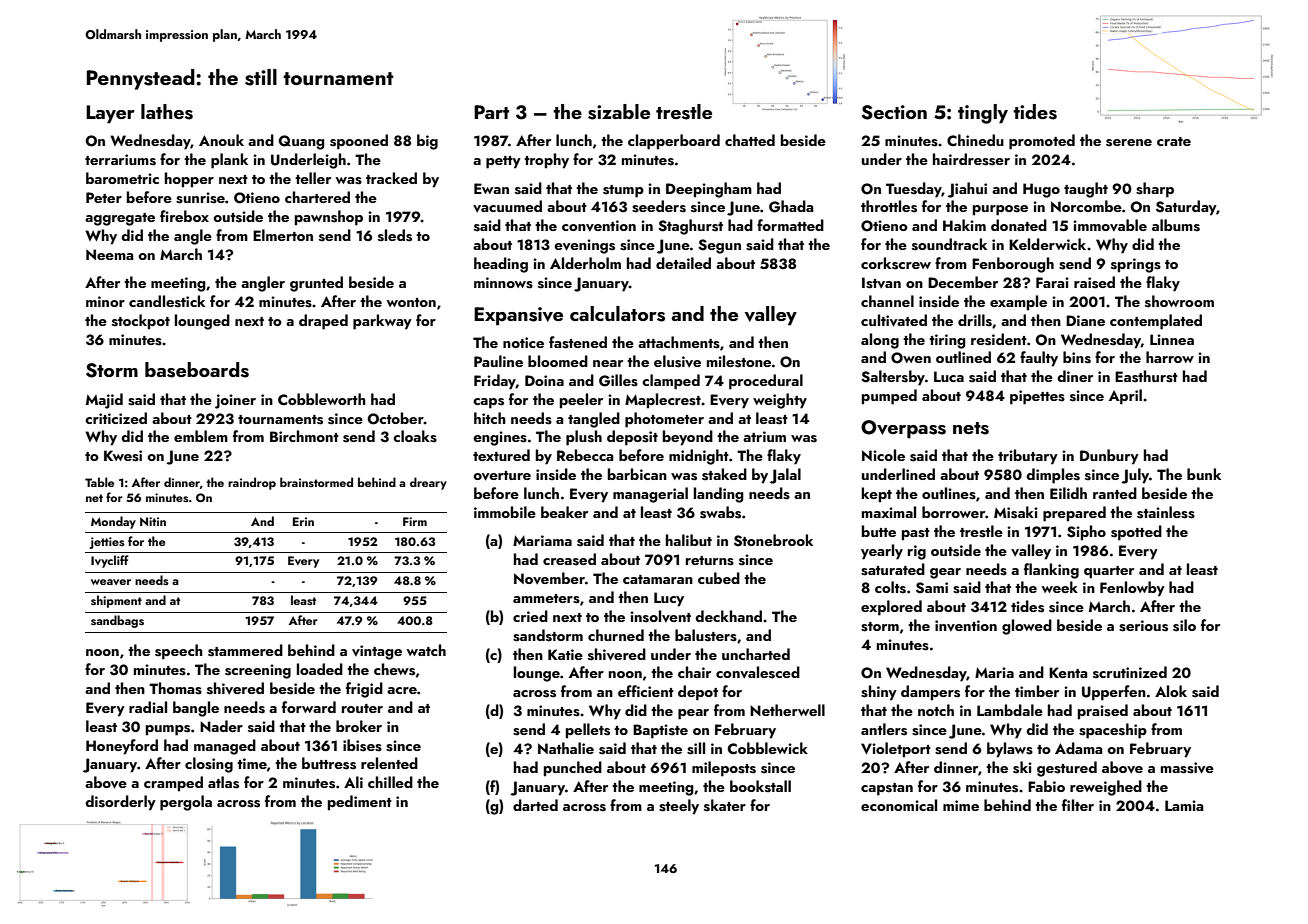  What do you see at coordinates (1028, 457) in the page?
I see `tributary` at bounding box center [1028, 457].
